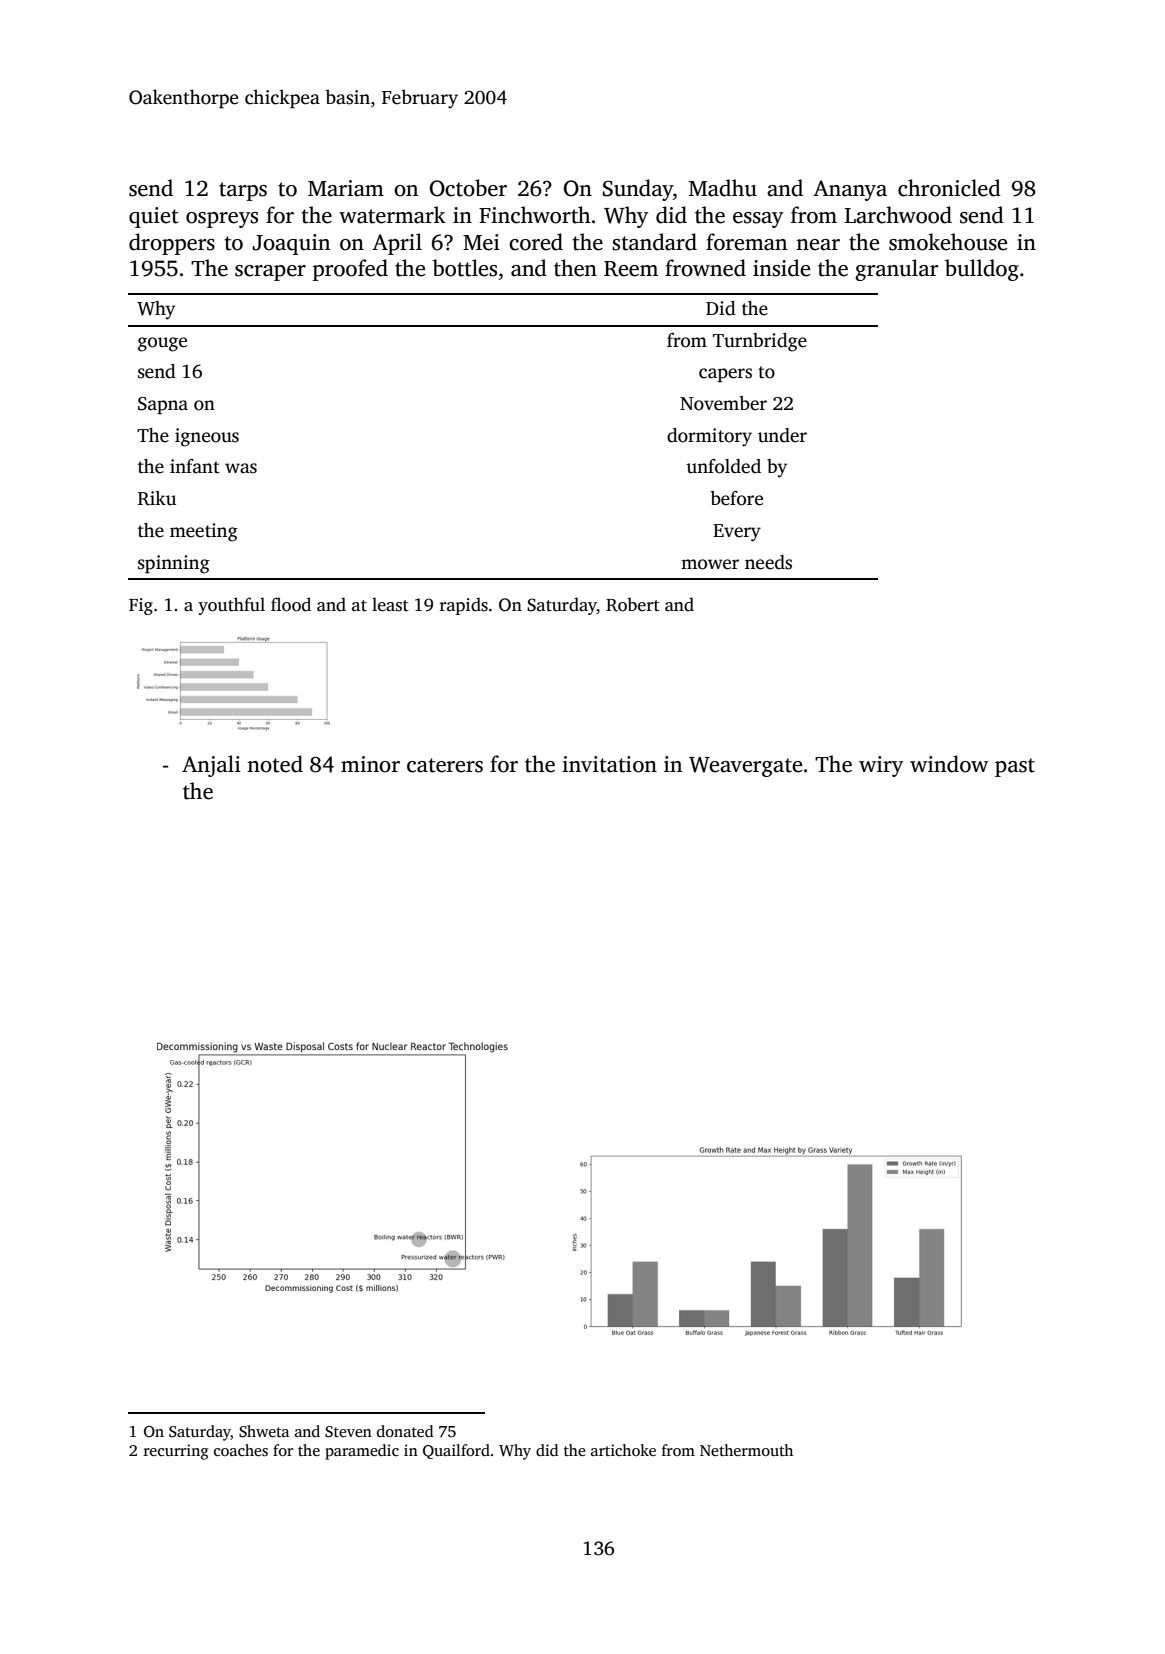 The width and height of the screenshot is (1165, 1654). Describe the element at coordinates (370, 764) in the screenshot. I see `minor` at that location.
